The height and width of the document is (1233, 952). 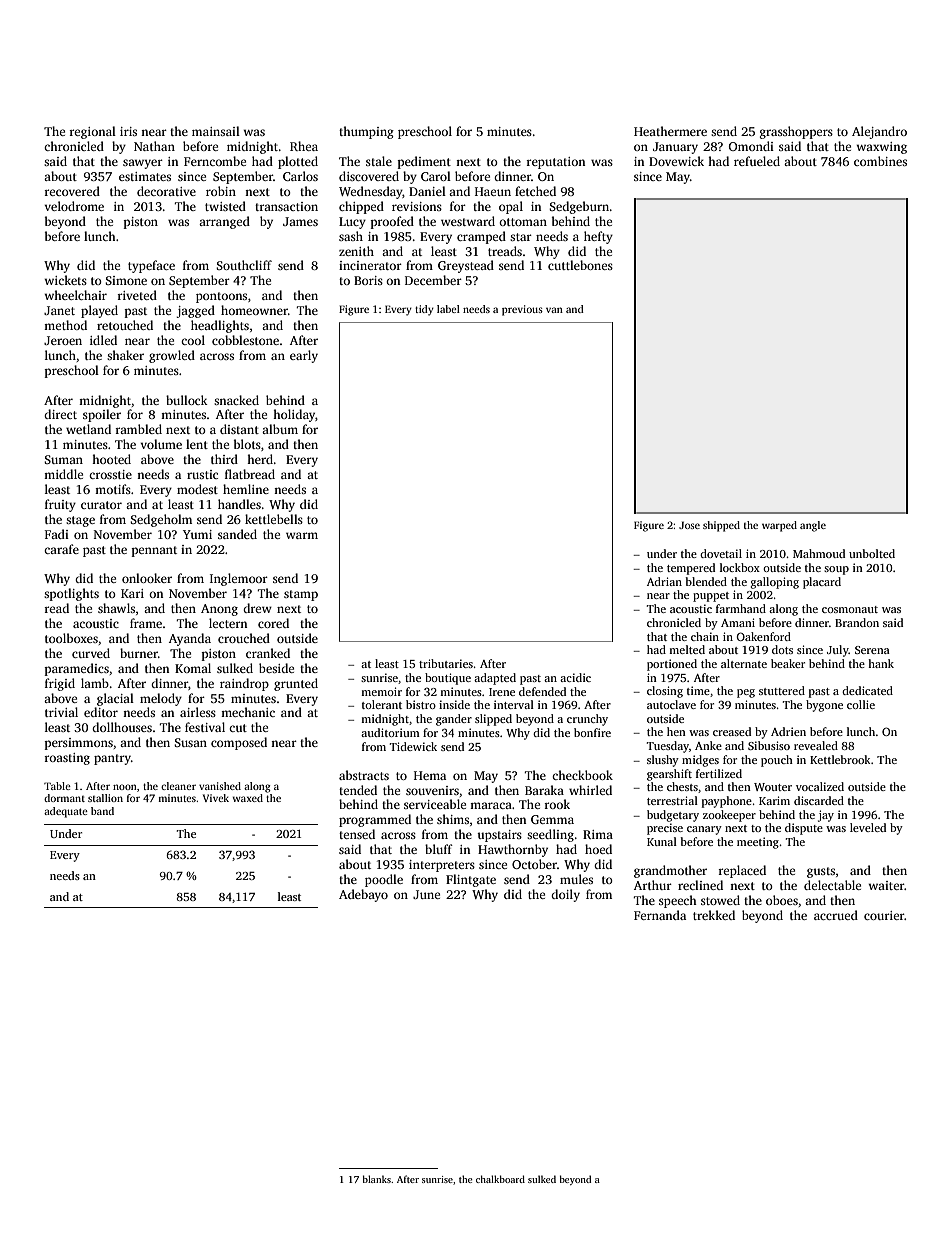 What do you see at coordinates (413, 746) in the document?
I see `Tidewick` at bounding box center [413, 746].
